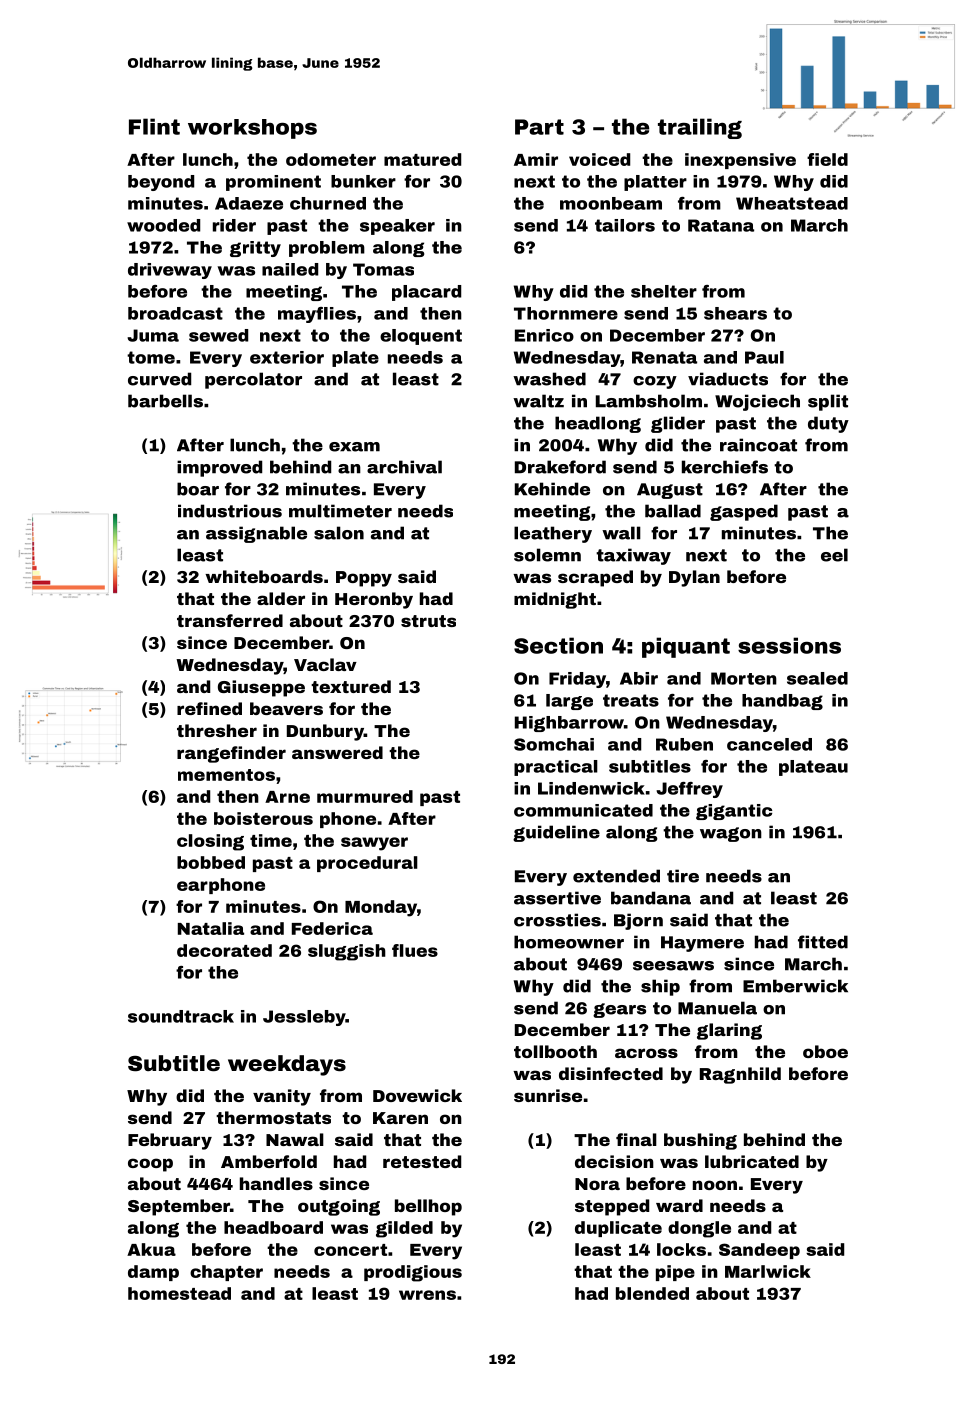  Describe the element at coordinates (795, 986) in the screenshot. I see `Emberwick` at that location.
